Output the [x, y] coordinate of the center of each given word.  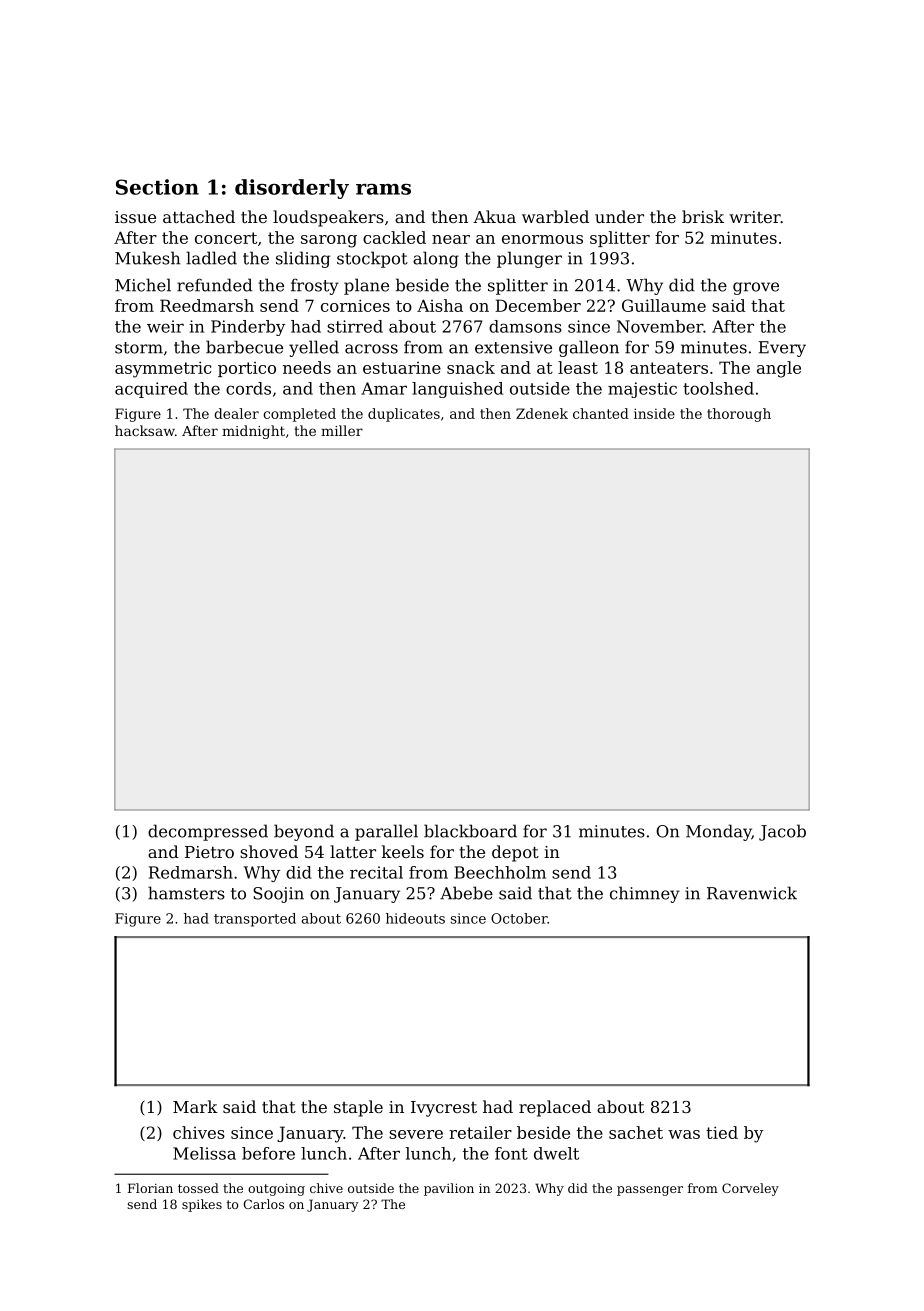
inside [654, 413]
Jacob [782, 832]
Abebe [466, 893]
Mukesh [148, 258]
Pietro [209, 852]
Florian [150, 1188]
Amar [384, 388]
